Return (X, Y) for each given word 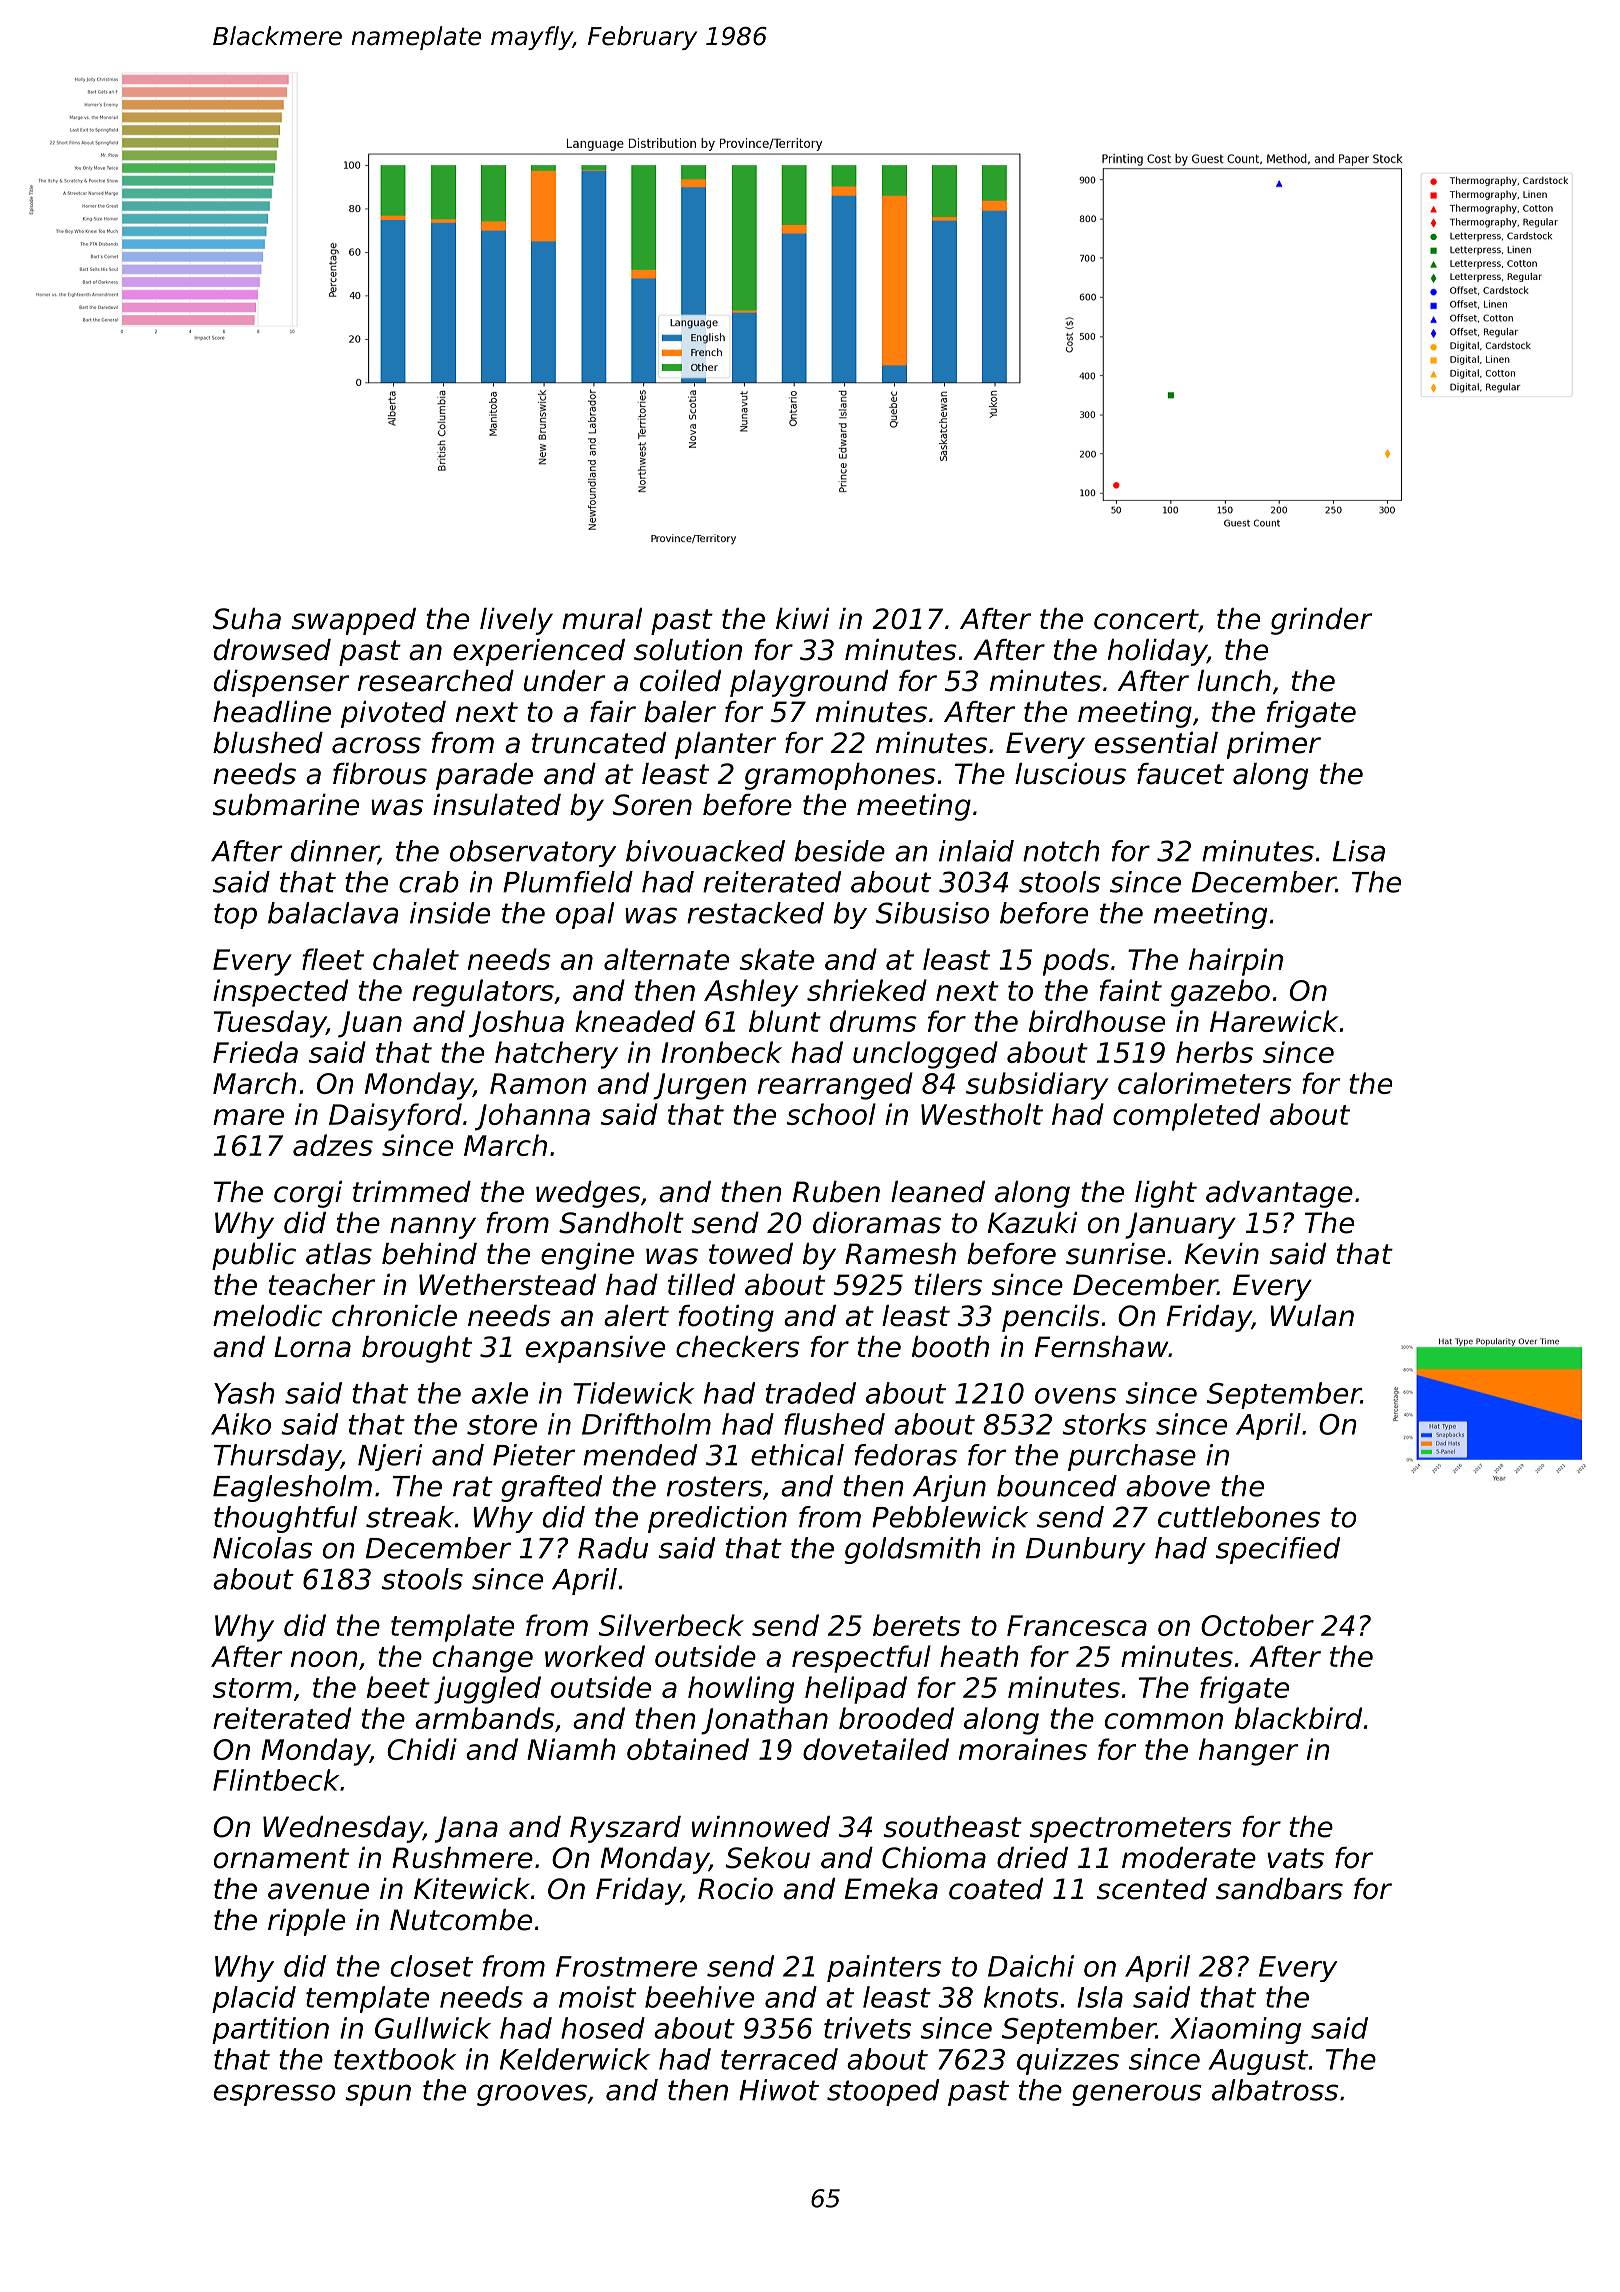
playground (809, 683)
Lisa (1359, 851)
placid (254, 1999)
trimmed (412, 1192)
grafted (551, 1488)
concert (1146, 619)
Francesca (1077, 1625)
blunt (785, 1021)
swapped (353, 621)
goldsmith (913, 1550)
